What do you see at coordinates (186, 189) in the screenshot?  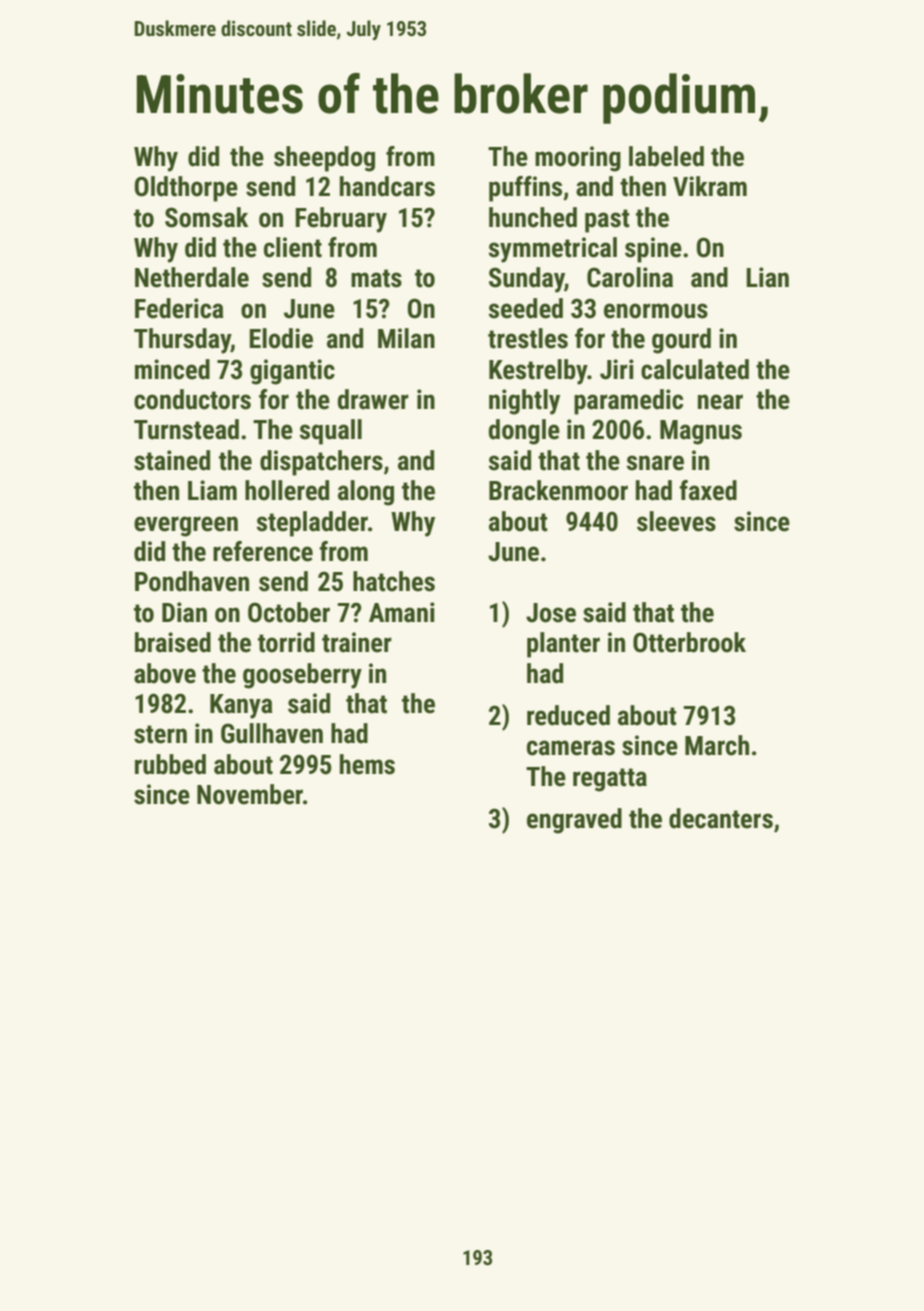 I see `Oldthorpe` at bounding box center [186, 189].
